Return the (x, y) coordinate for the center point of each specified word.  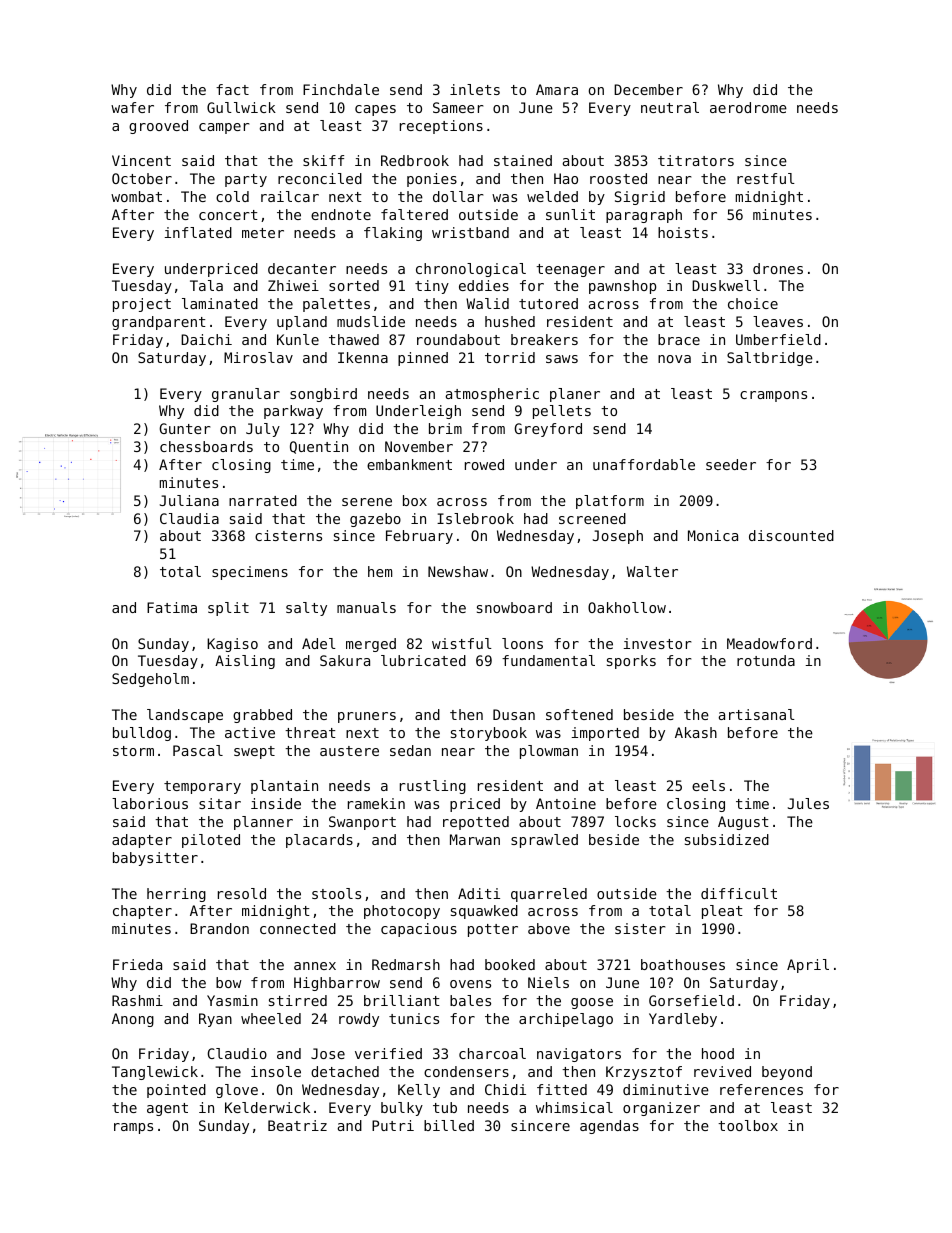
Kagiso (232, 645)
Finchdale (341, 89)
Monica (713, 535)
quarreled (549, 895)
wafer (132, 107)
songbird (323, 395)
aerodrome (748, 107)
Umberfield (778, 339)
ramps (133, 1128)
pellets (562, 412)
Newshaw (458, 571)
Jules (808, 803)
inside (276, 803)
